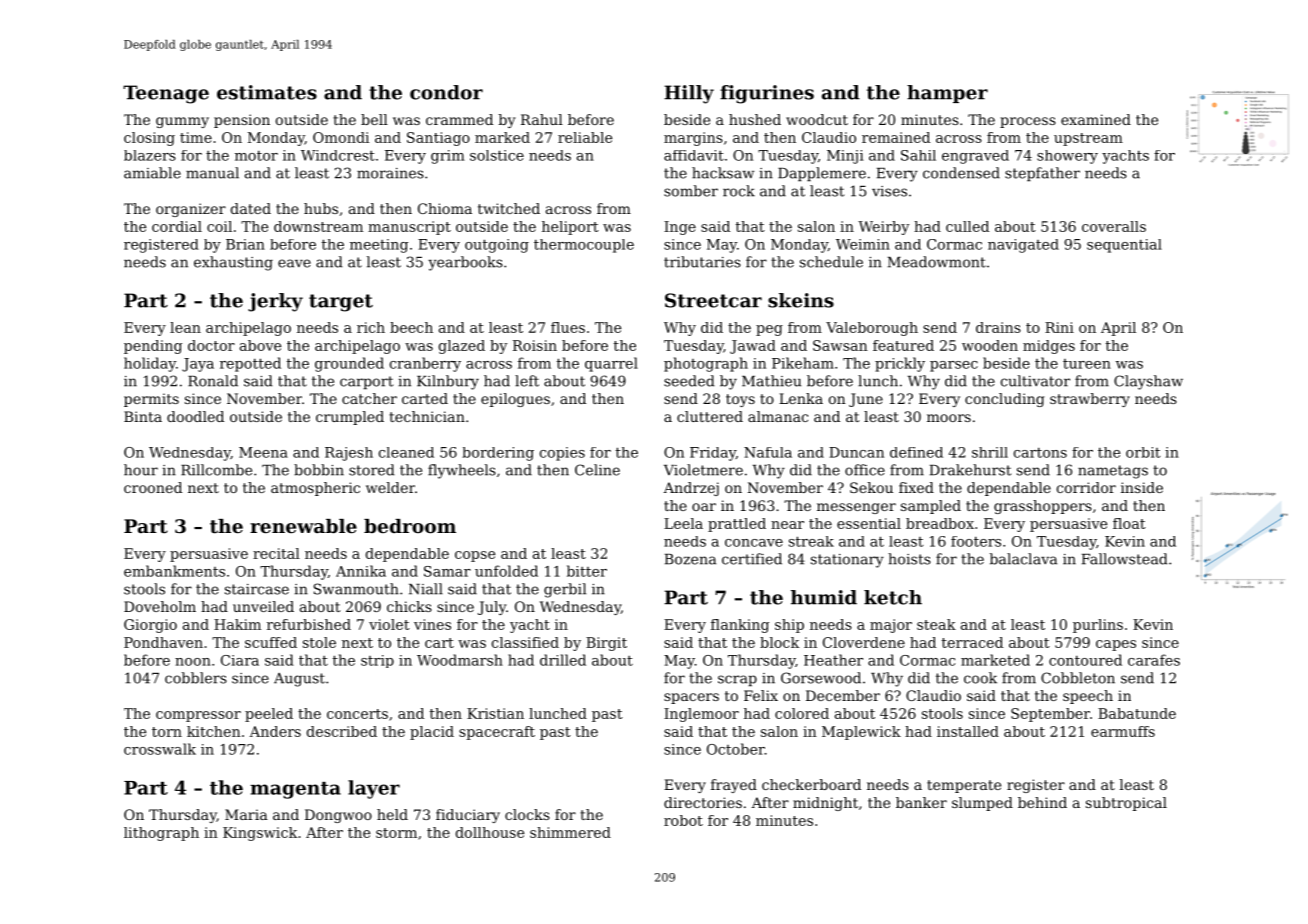 Image resolution: width=1308 pixels, height=924 pixels. Describe the element at coordinates (995, 660) in the page. I see `marketed` at that location.
